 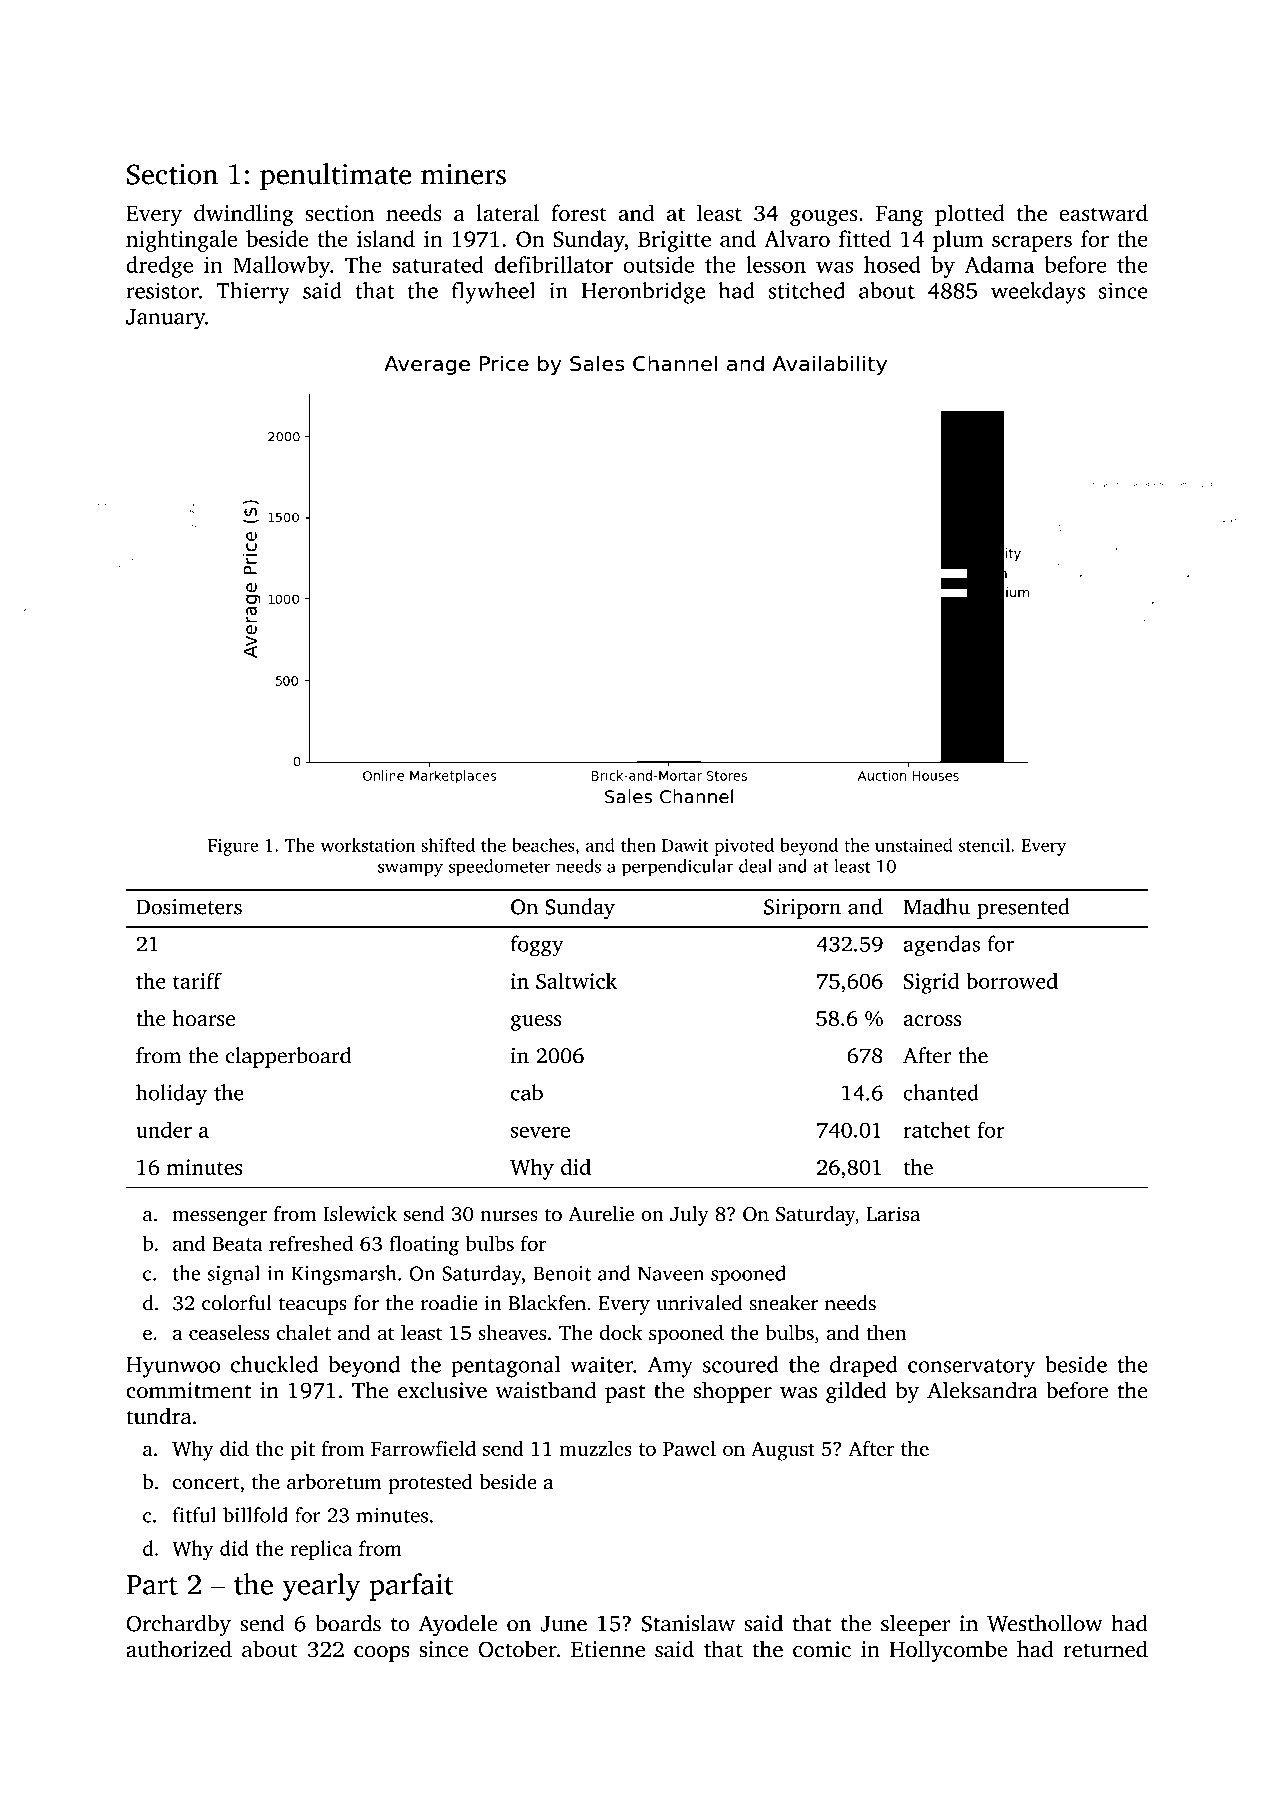 I want to click on Fang, so click(x=899, y=216).
